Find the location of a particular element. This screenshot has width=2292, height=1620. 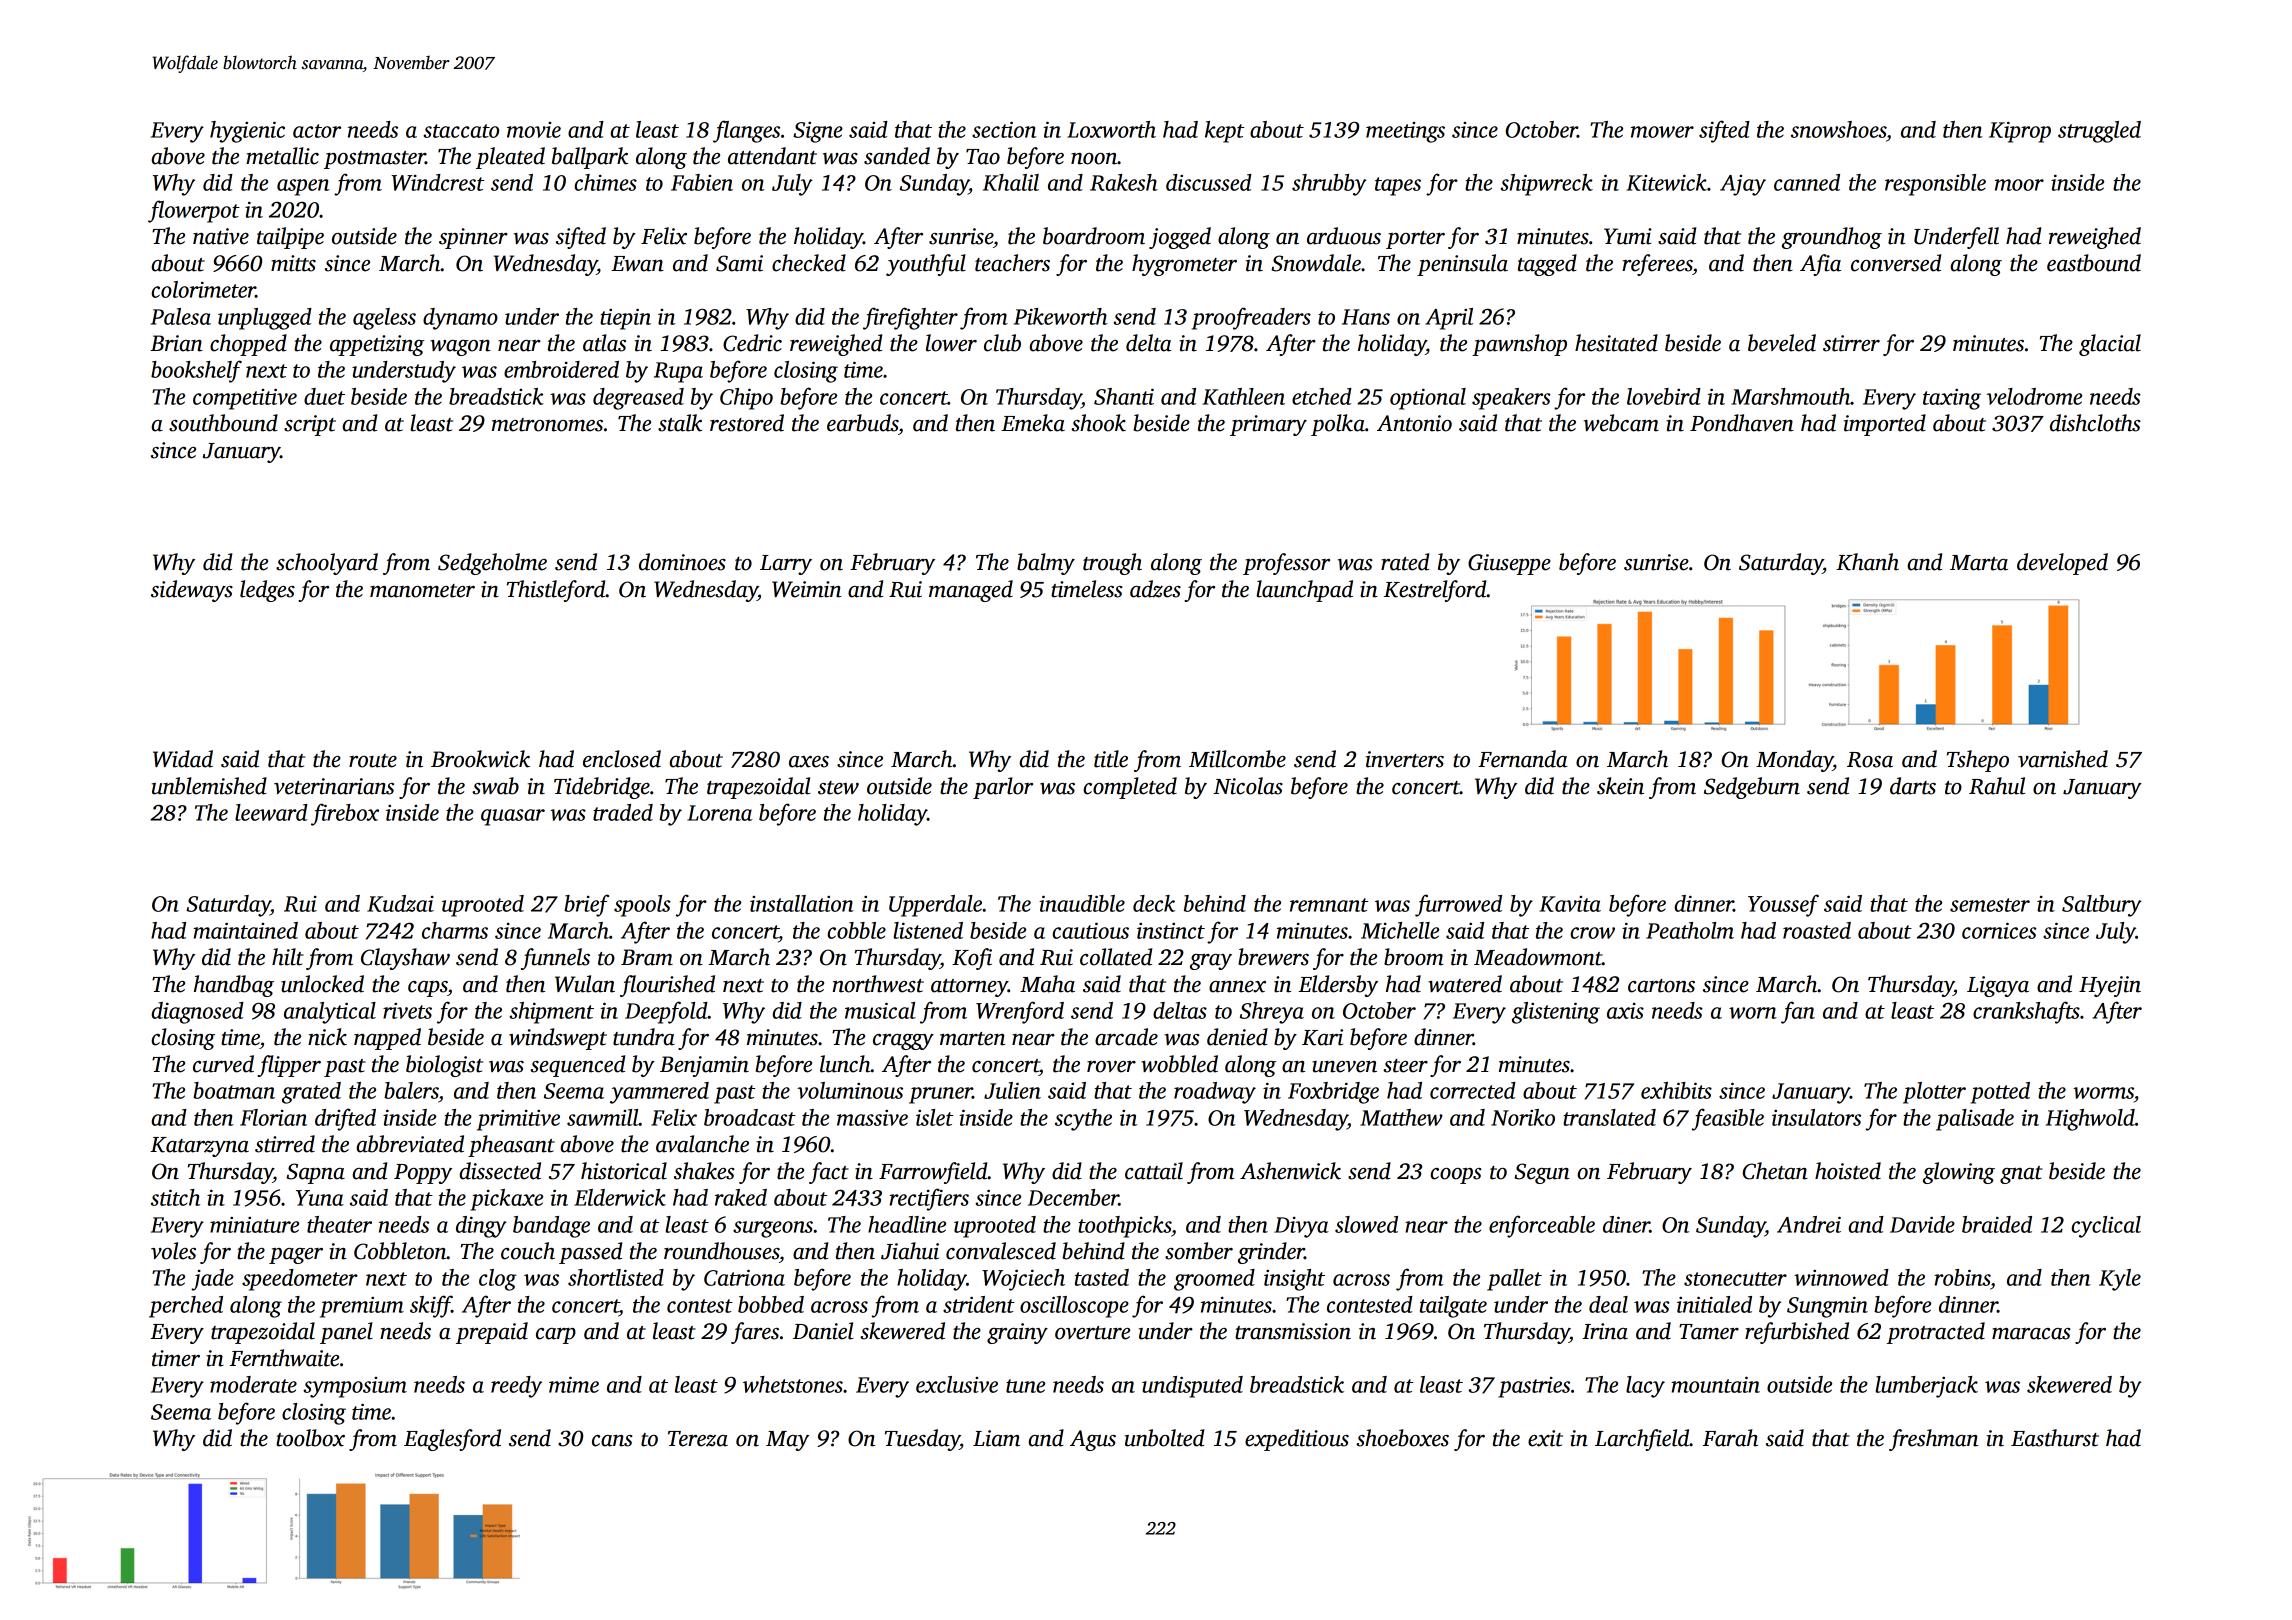

section is located at coordinates (1004, 129).
